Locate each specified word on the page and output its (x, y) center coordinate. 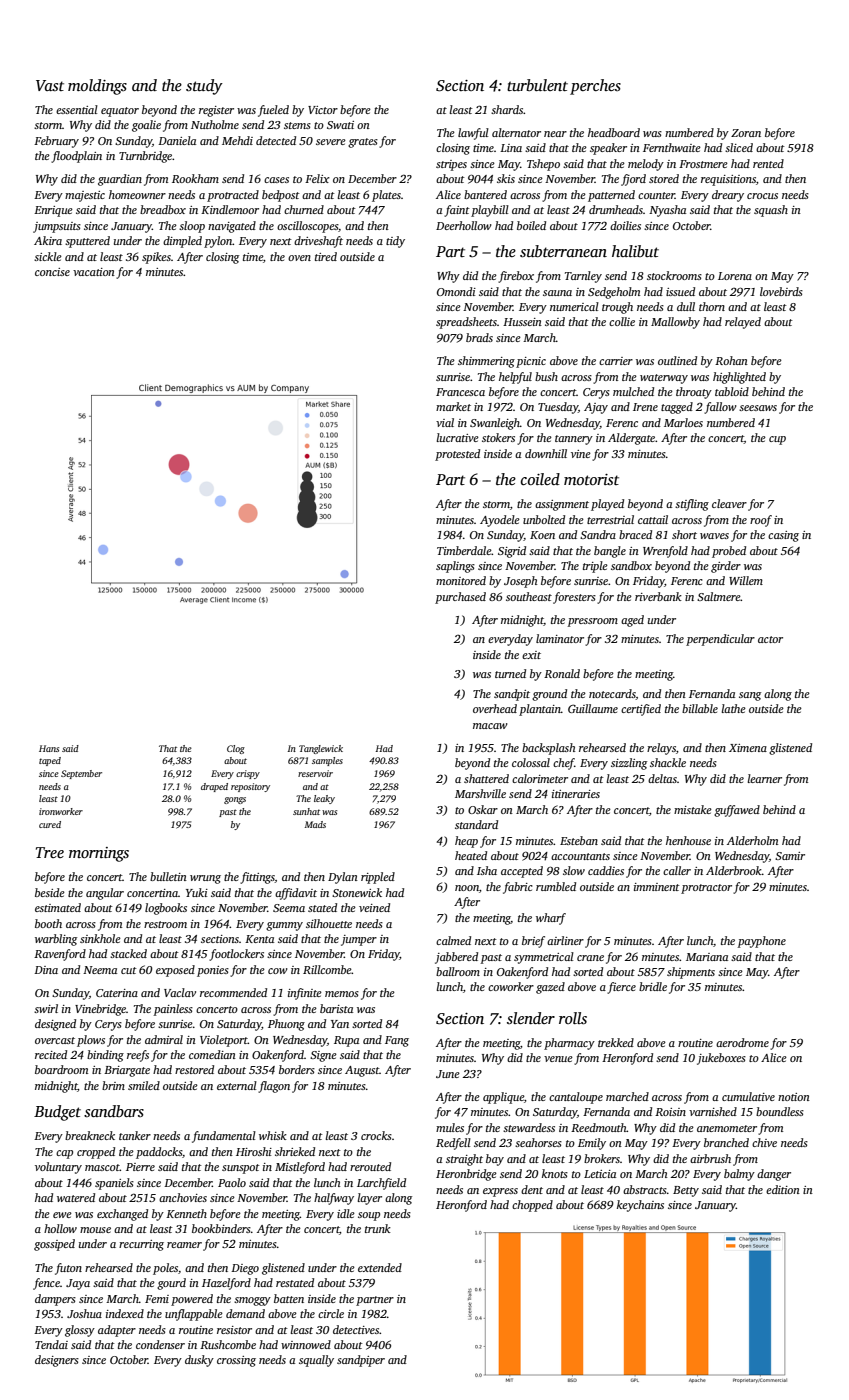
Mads (315, 824)
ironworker (61, 811)
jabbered (456, 958)
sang (750, 696)
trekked (616, 1042)
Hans (49, 748)
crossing (236, 1361)
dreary (728, 196)
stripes (451, 165)
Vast (50, 85)
